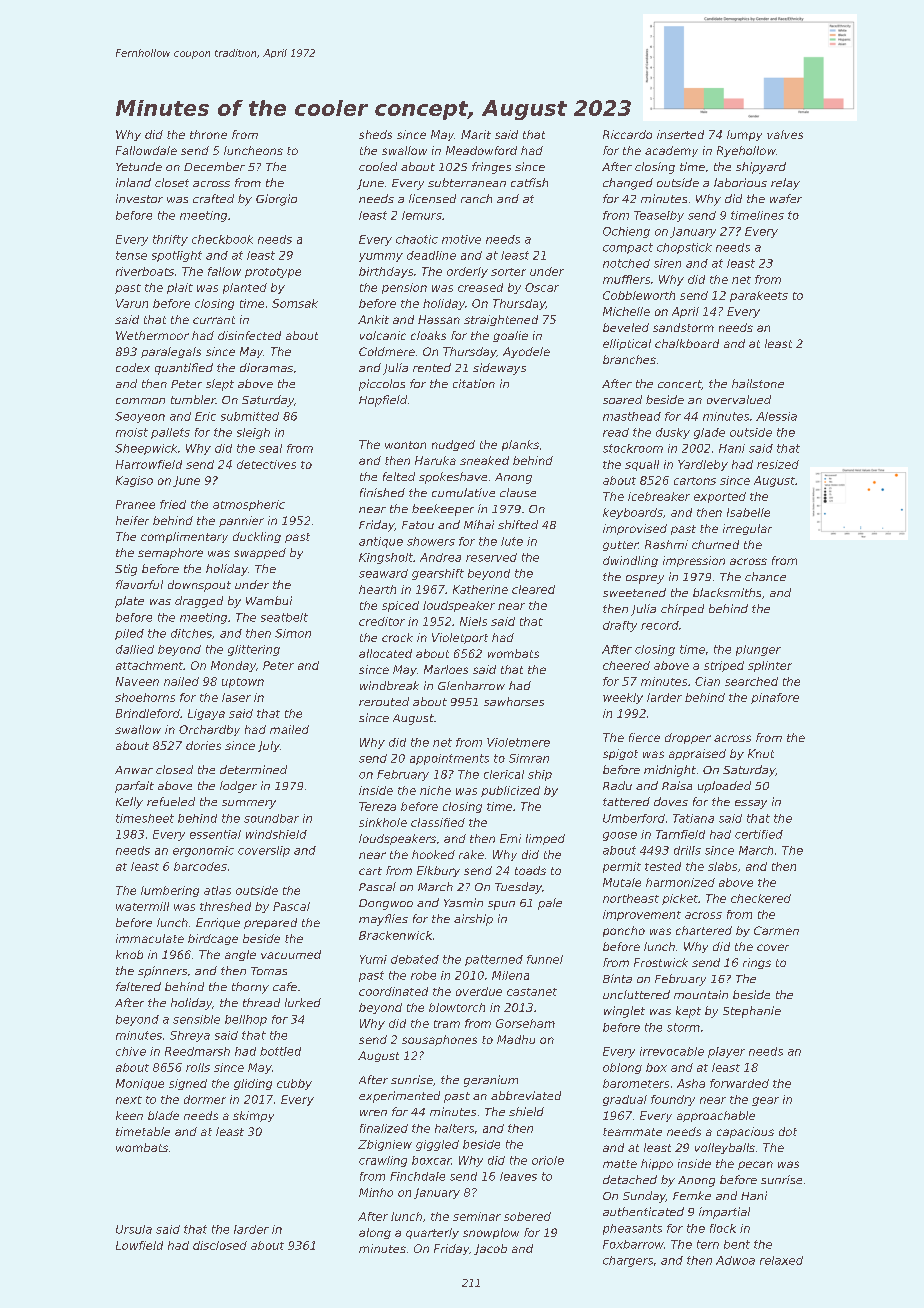  Describe the element at coordinates (375, 1233) in the screenshot. I see `along` at that location.
